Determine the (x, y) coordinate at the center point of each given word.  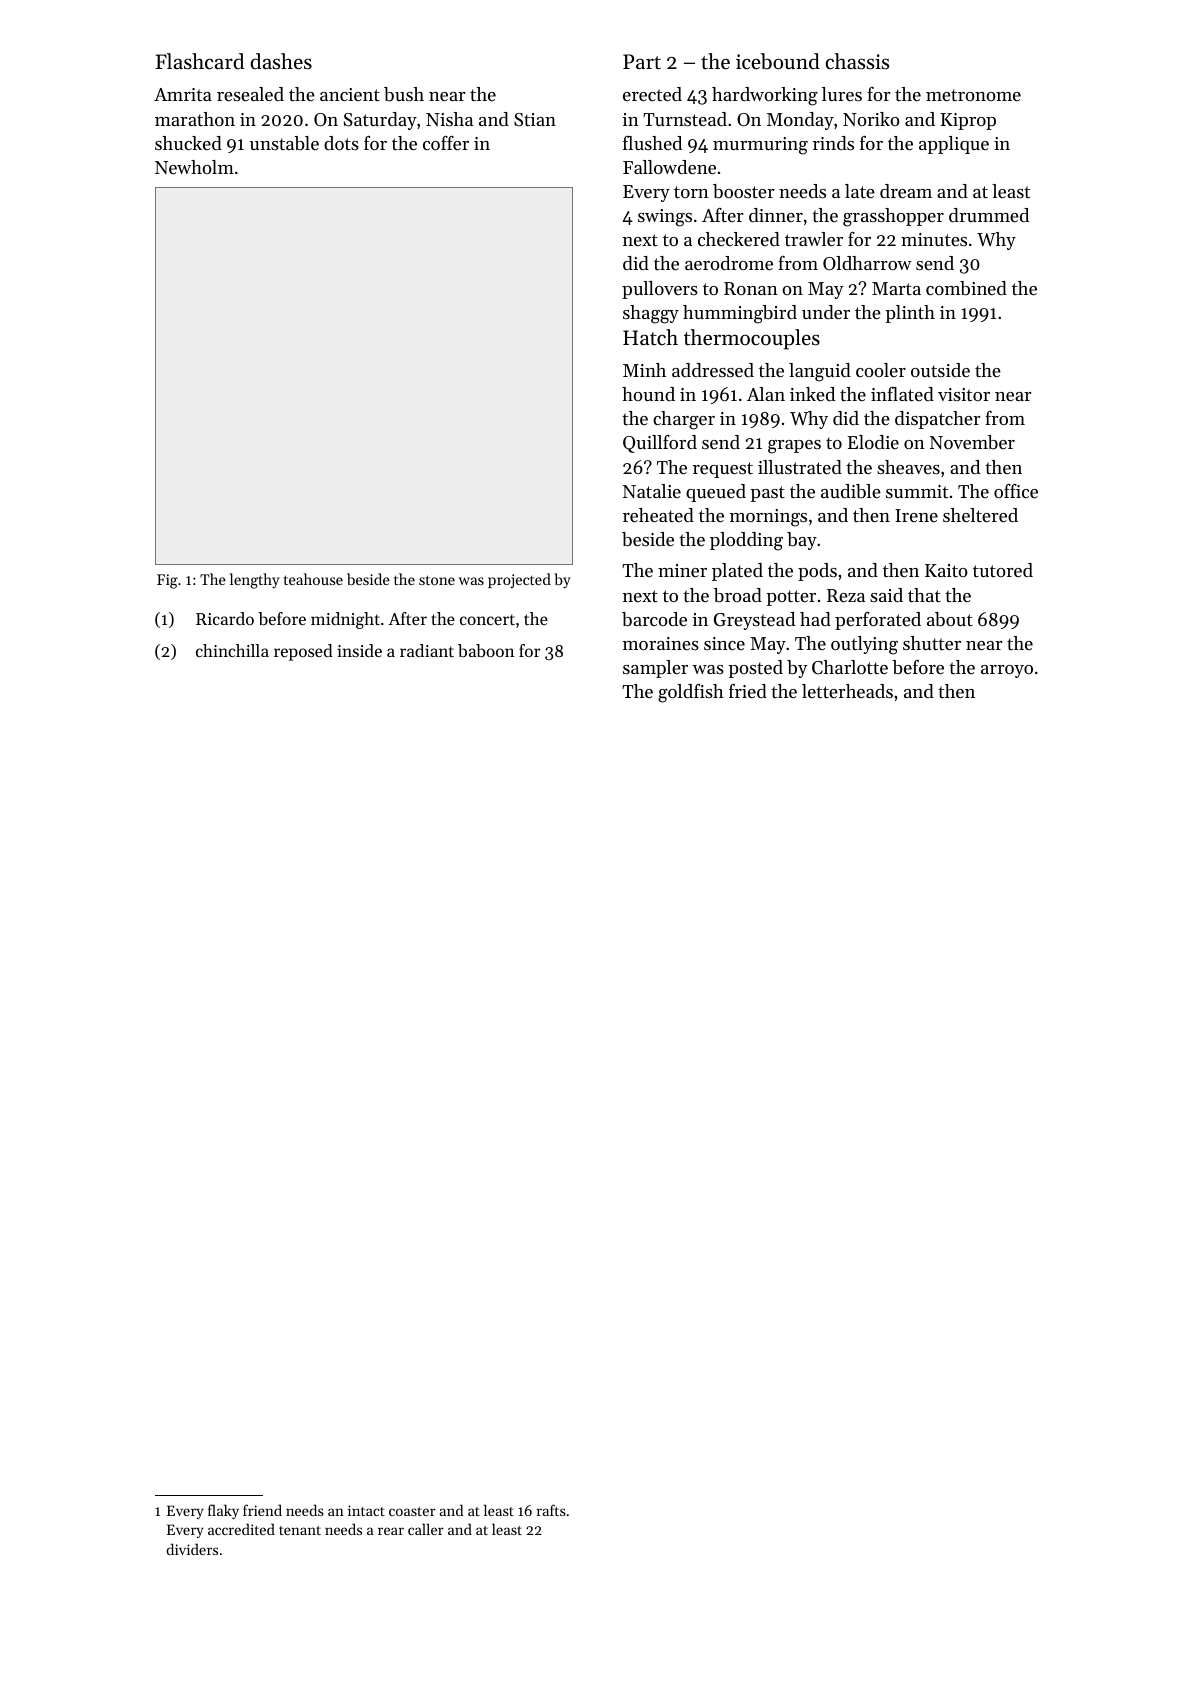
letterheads (847, 691)
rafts (551, 1510)
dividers (192, 1549)
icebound (778, 61)
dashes (281, 61)
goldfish (691, 693)
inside (359, 650)
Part (642, 62)
